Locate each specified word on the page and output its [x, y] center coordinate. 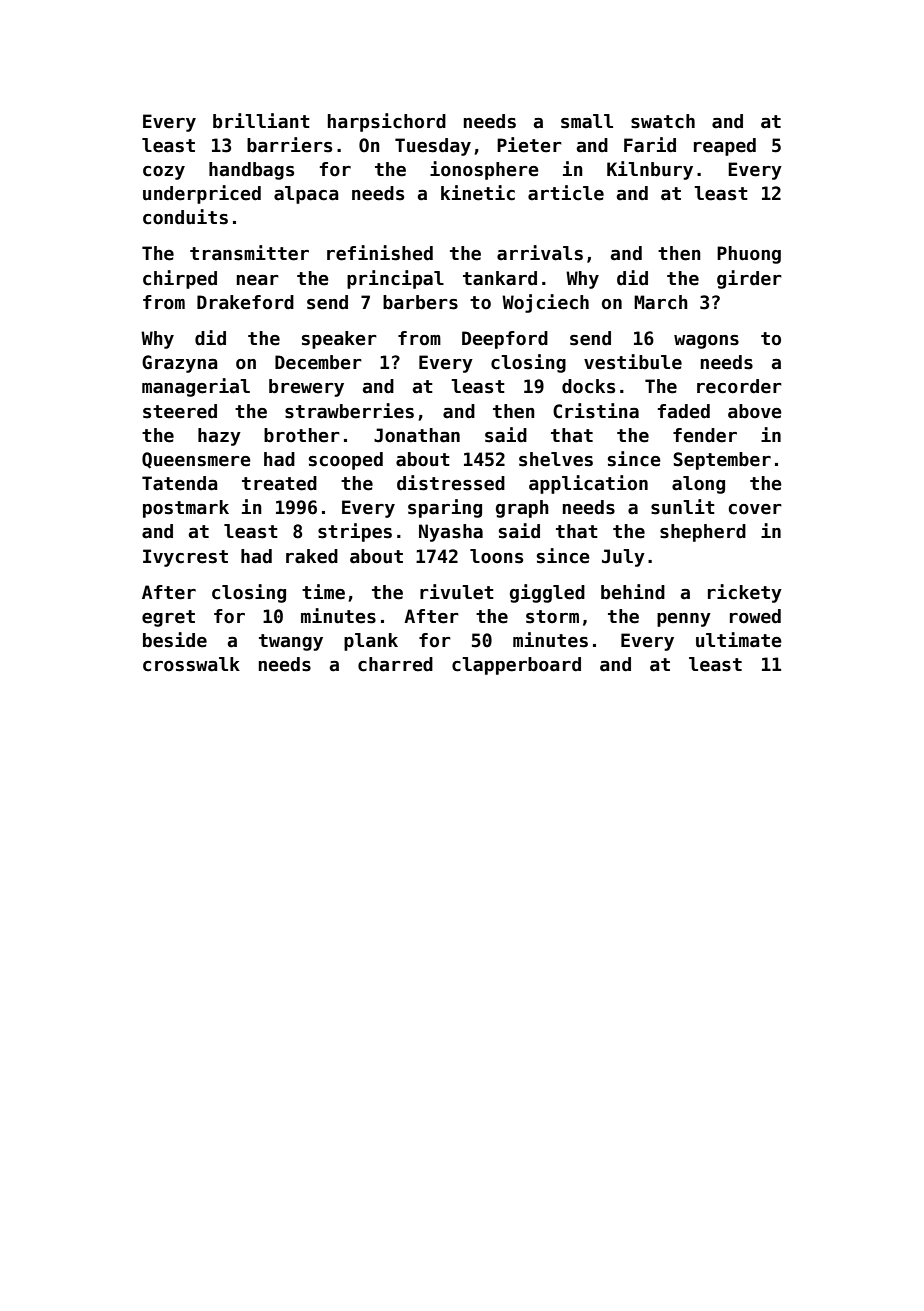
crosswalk [191, 664]
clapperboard [516, 666]
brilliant [261, 121]
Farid [650, 145]
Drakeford [245, 302]
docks [588, 386]
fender [705, 435]
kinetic [478, 193]
